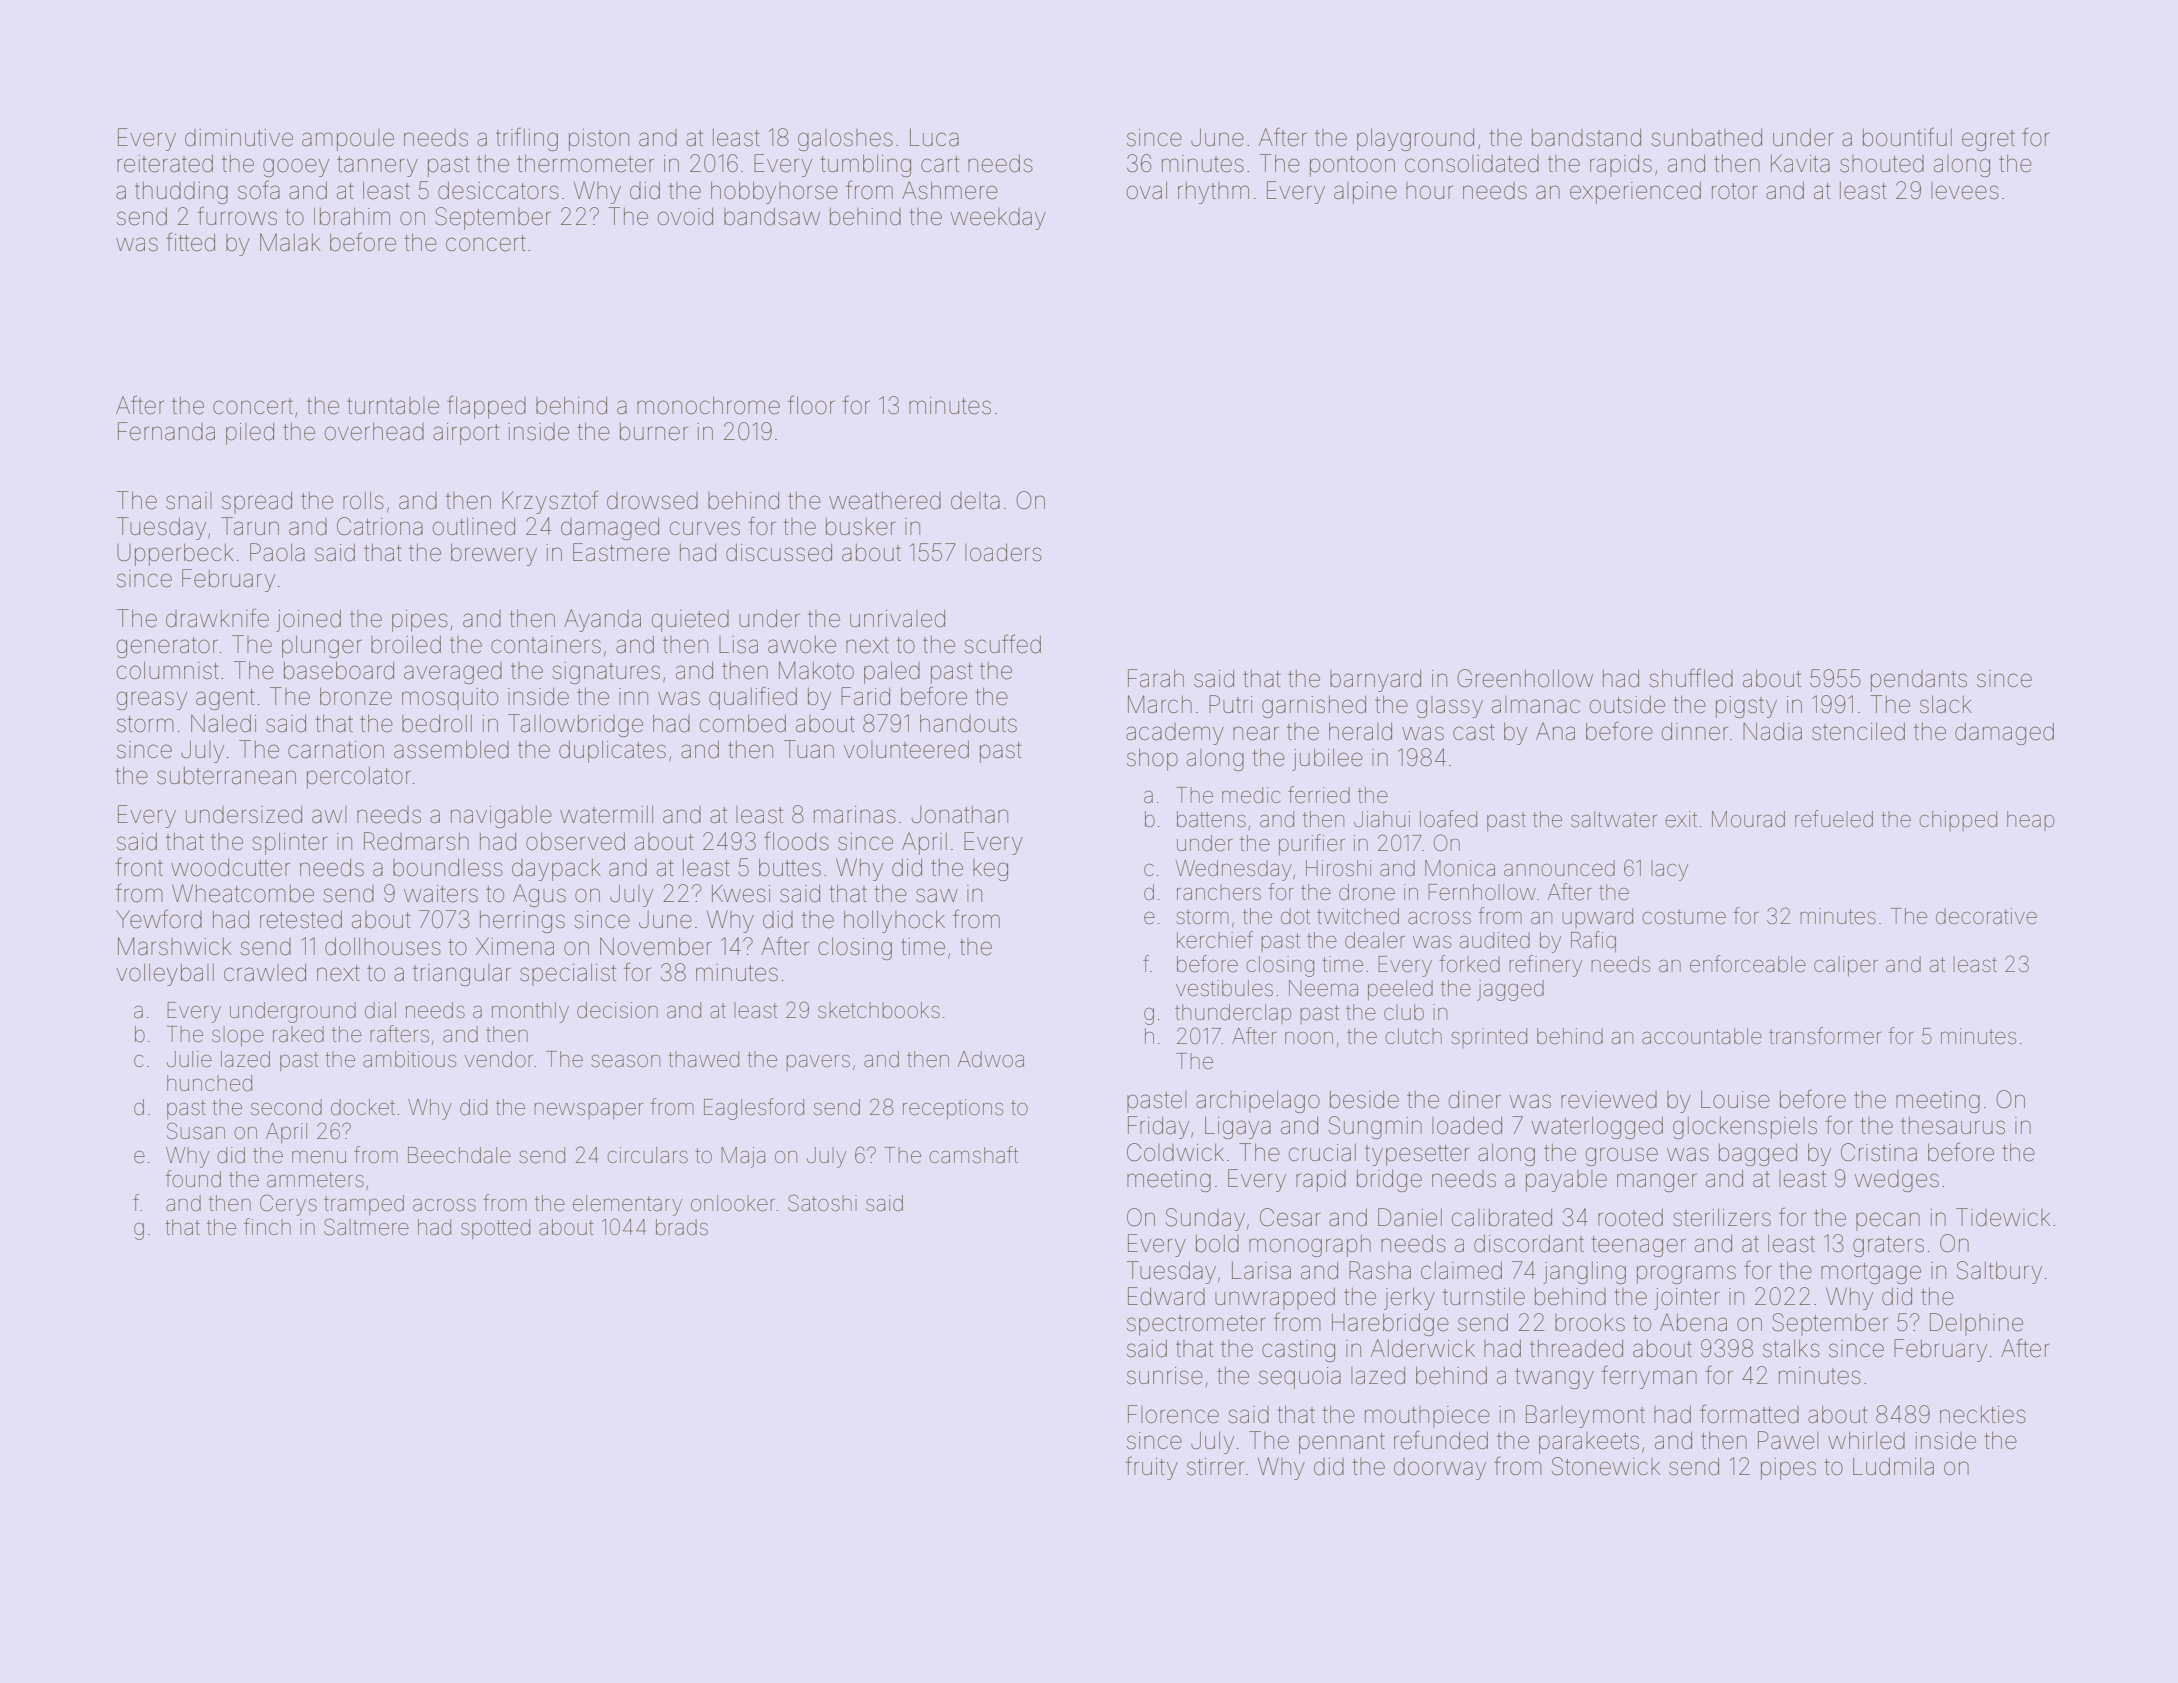  Describe the element at coordinates (495, 1229) in the screenshot. I see `spotted` at that location.
